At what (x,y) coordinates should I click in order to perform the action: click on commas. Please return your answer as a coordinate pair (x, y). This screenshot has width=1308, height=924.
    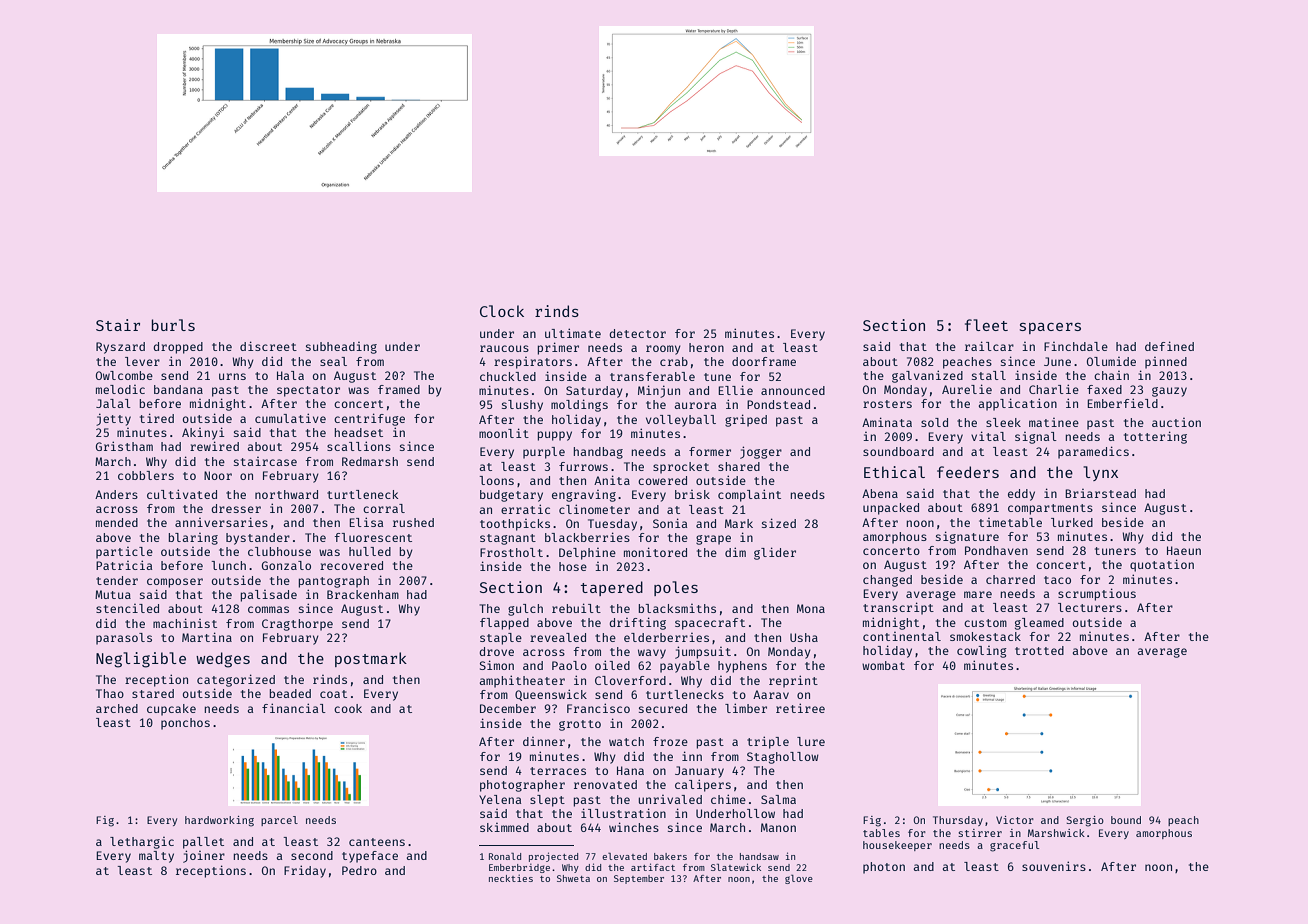
    Looking at the image, I should click on (268, 609).
